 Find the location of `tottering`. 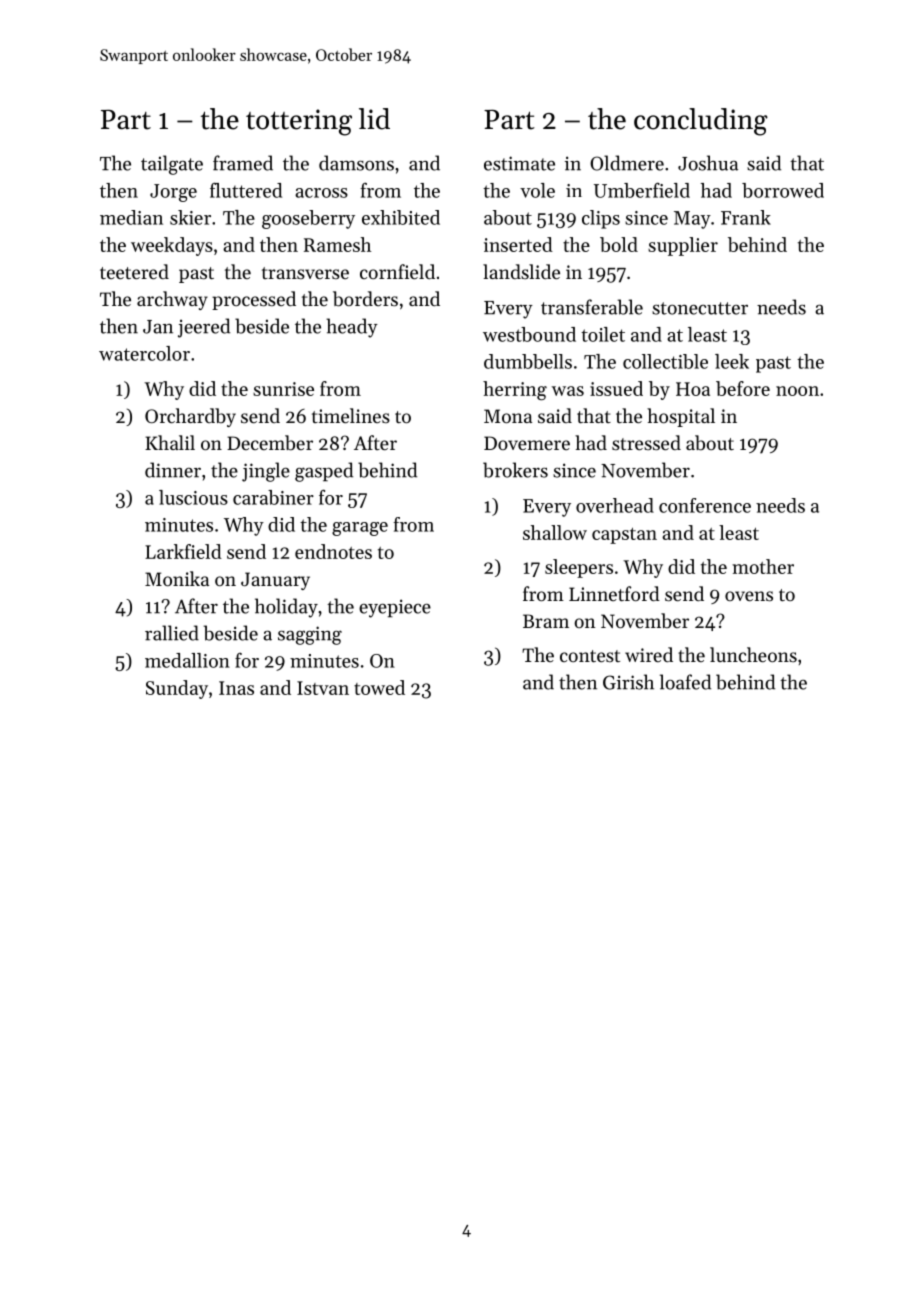

tottering is located at coordinates (299, 122).
